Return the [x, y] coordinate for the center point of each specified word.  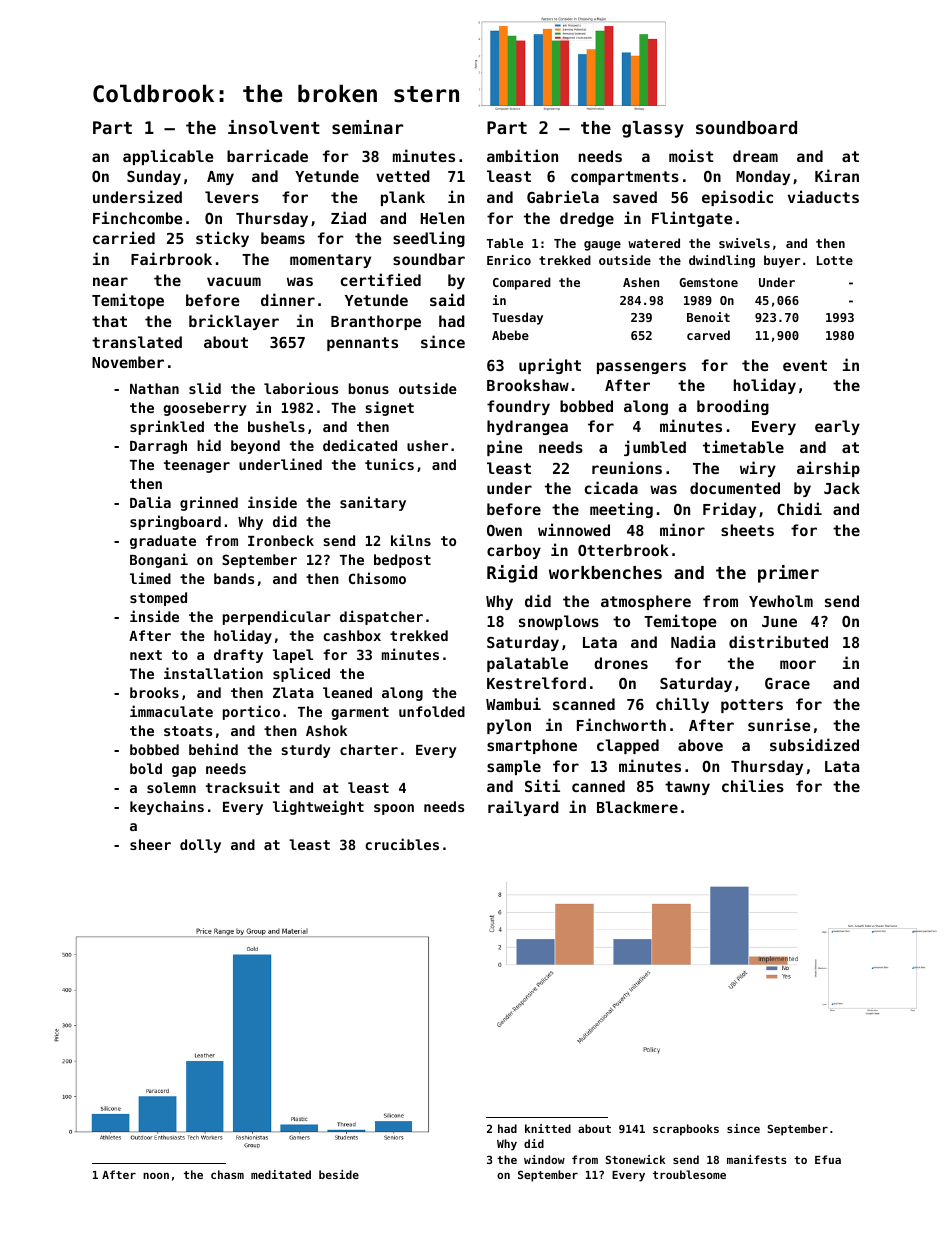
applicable [168, 157]
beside [339, 1174]
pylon [509, 726]
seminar [367, 127]
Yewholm [781, 601]
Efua [828, 1159]
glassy [653, 129]
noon [156, 1176]
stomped [158, 599]
